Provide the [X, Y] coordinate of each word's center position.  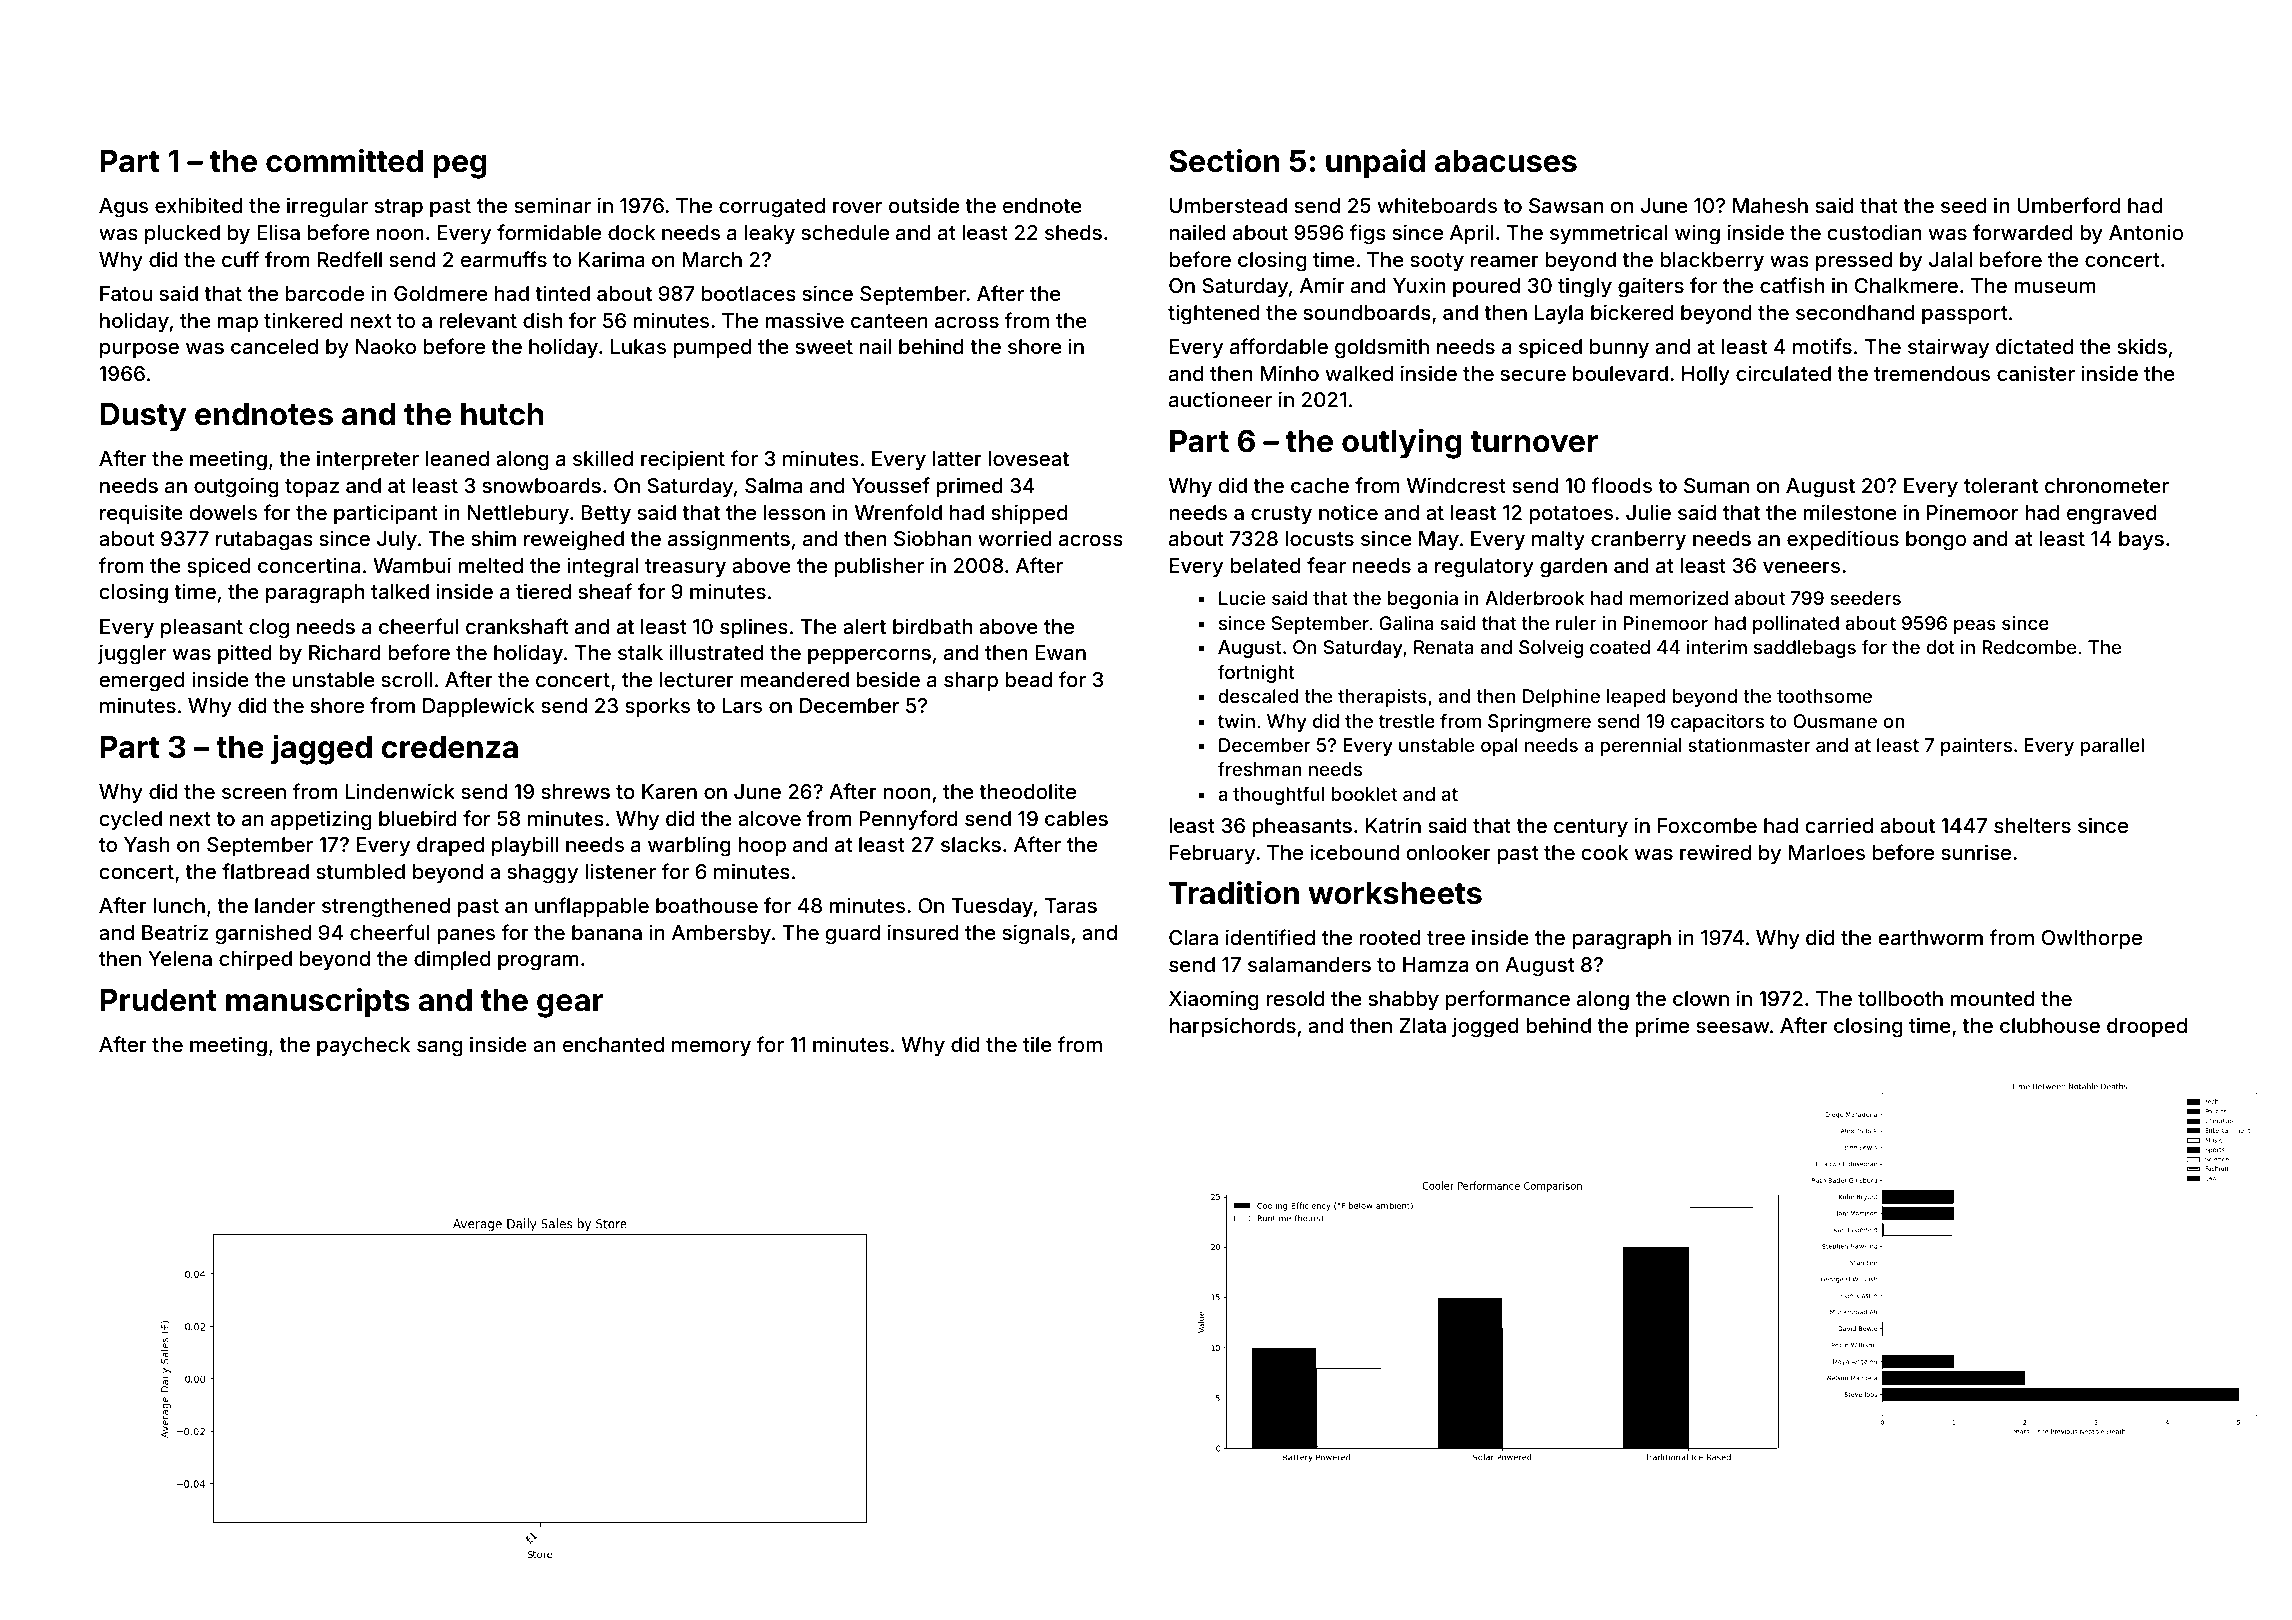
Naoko [386, 346]
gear [570, 1006]
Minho [1289, 373]
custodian [1874, 232]
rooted [1390, 937]
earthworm [1930, 937]
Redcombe [2029, 647]
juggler [132, 654]
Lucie [1242, 598]
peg [460, 167]
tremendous [1932, 373]
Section [1224, 160]
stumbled [360, 871]
